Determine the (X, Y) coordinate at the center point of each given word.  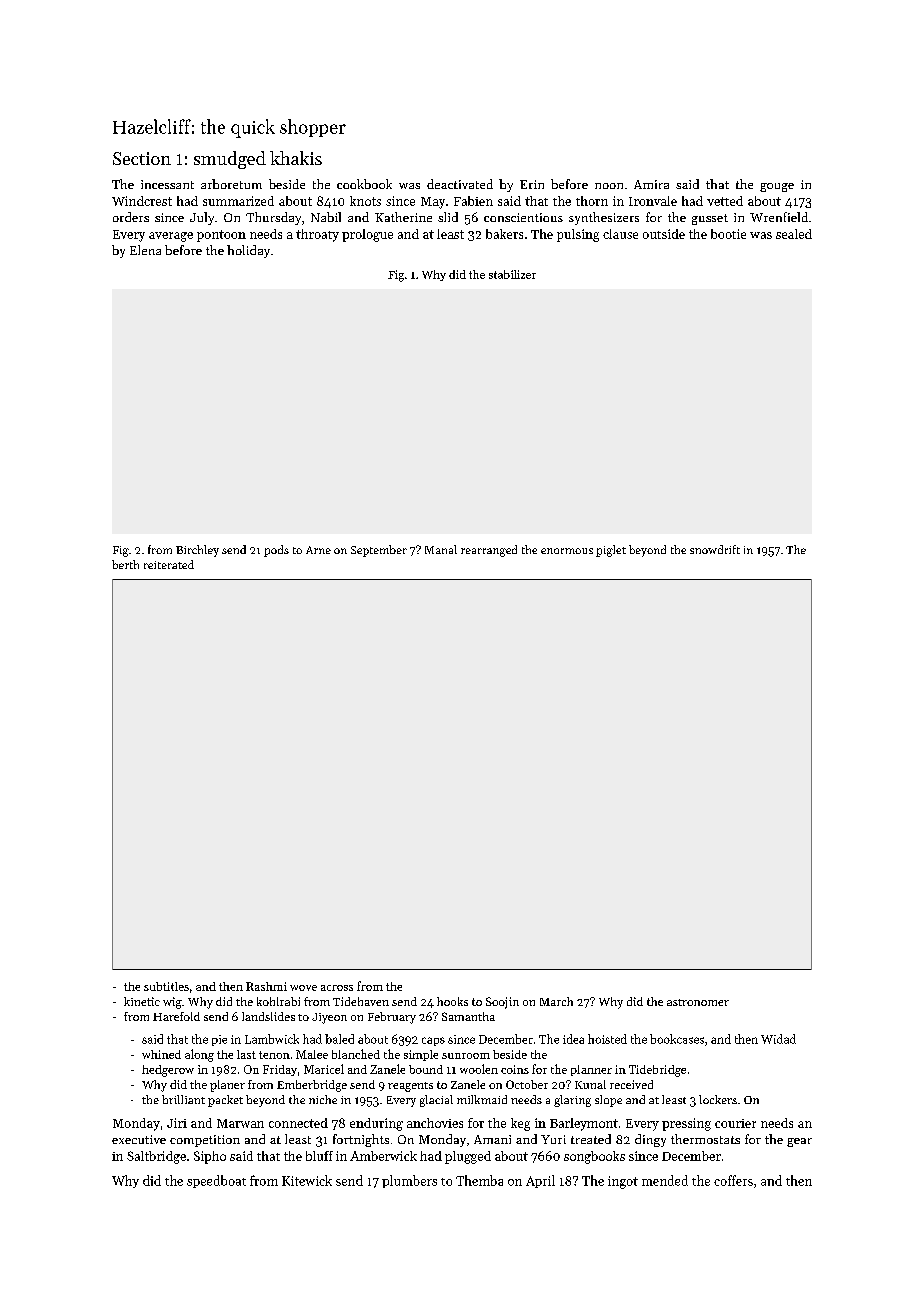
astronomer (698, 1002)
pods (276, 551)
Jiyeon (329, 1018)
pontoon (221, 236)
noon (609, 186)
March (556, 1001)
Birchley (197, 551)
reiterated (169, 564)
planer (227, 1086)
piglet (611, 551)
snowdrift (715, 549)
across (337, 988)
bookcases (677, 1039)
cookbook (364, 184)
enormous (567, 551)
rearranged (489, 551)
